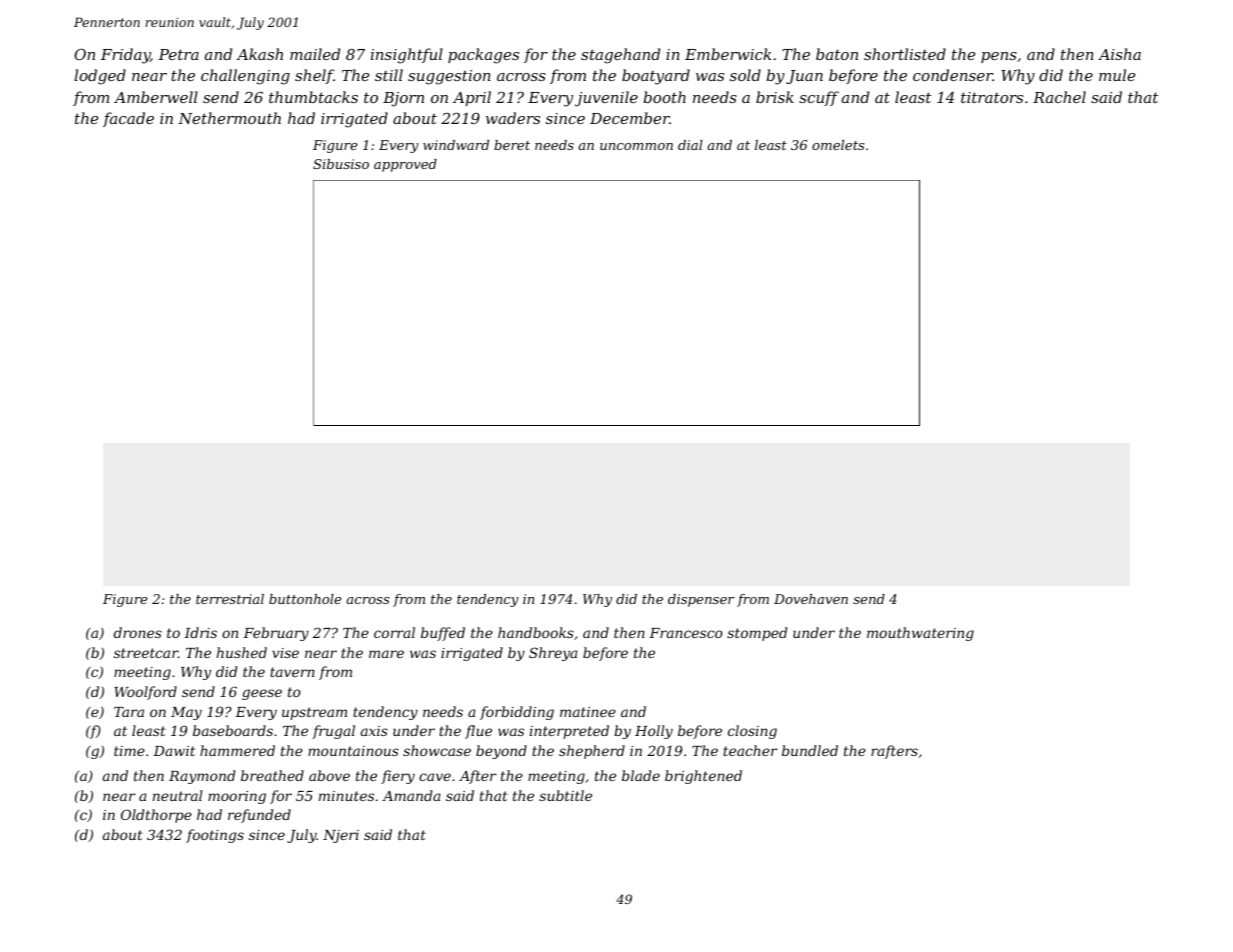 The image size is (1233, 952). What do you see at coordinates (838, 145) in the screenshot?
I see `omelets` at bounding box center [838, 145].
